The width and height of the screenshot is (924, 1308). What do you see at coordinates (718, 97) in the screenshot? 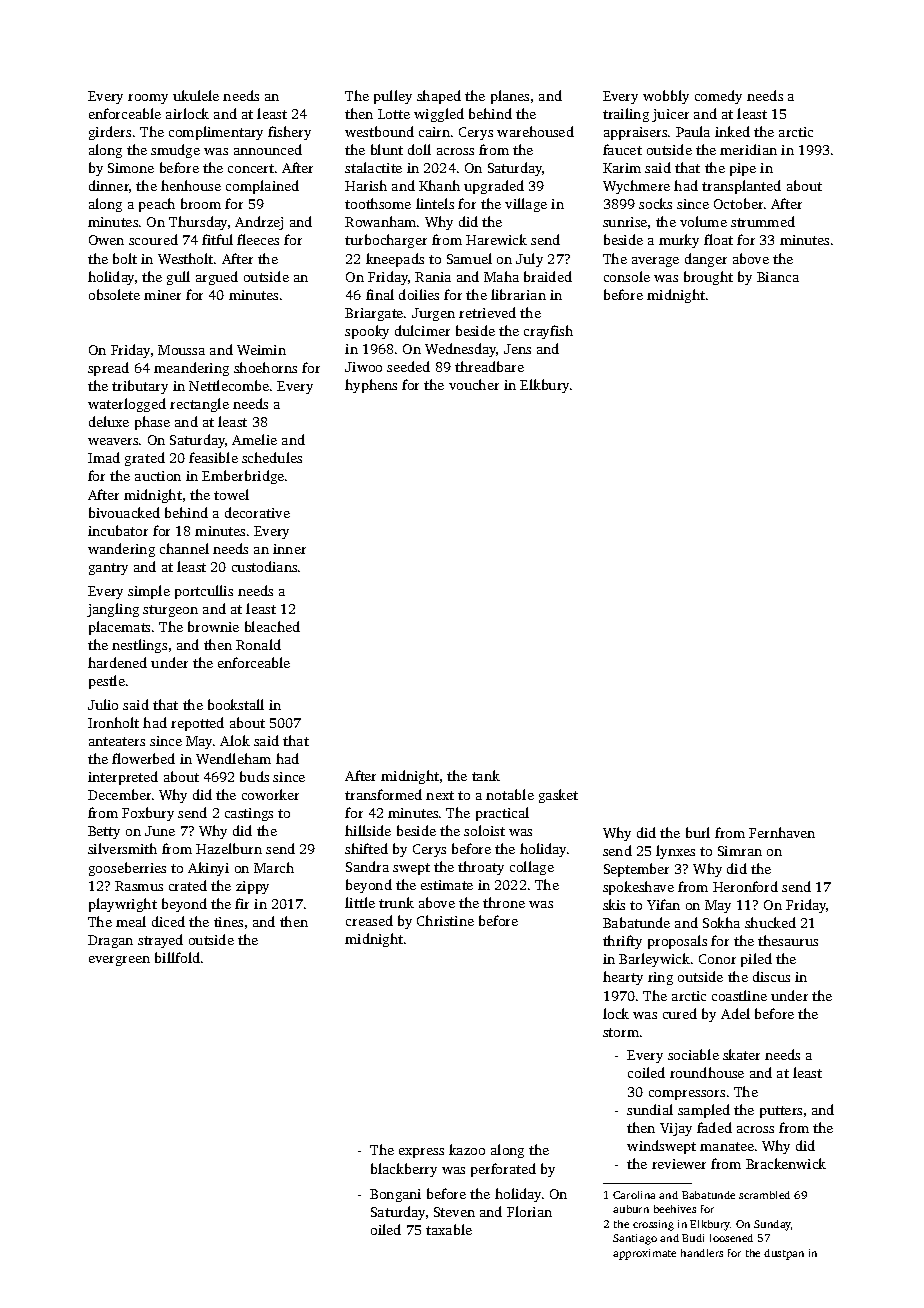
I see `comedy` at bounding box center [718, 97].
